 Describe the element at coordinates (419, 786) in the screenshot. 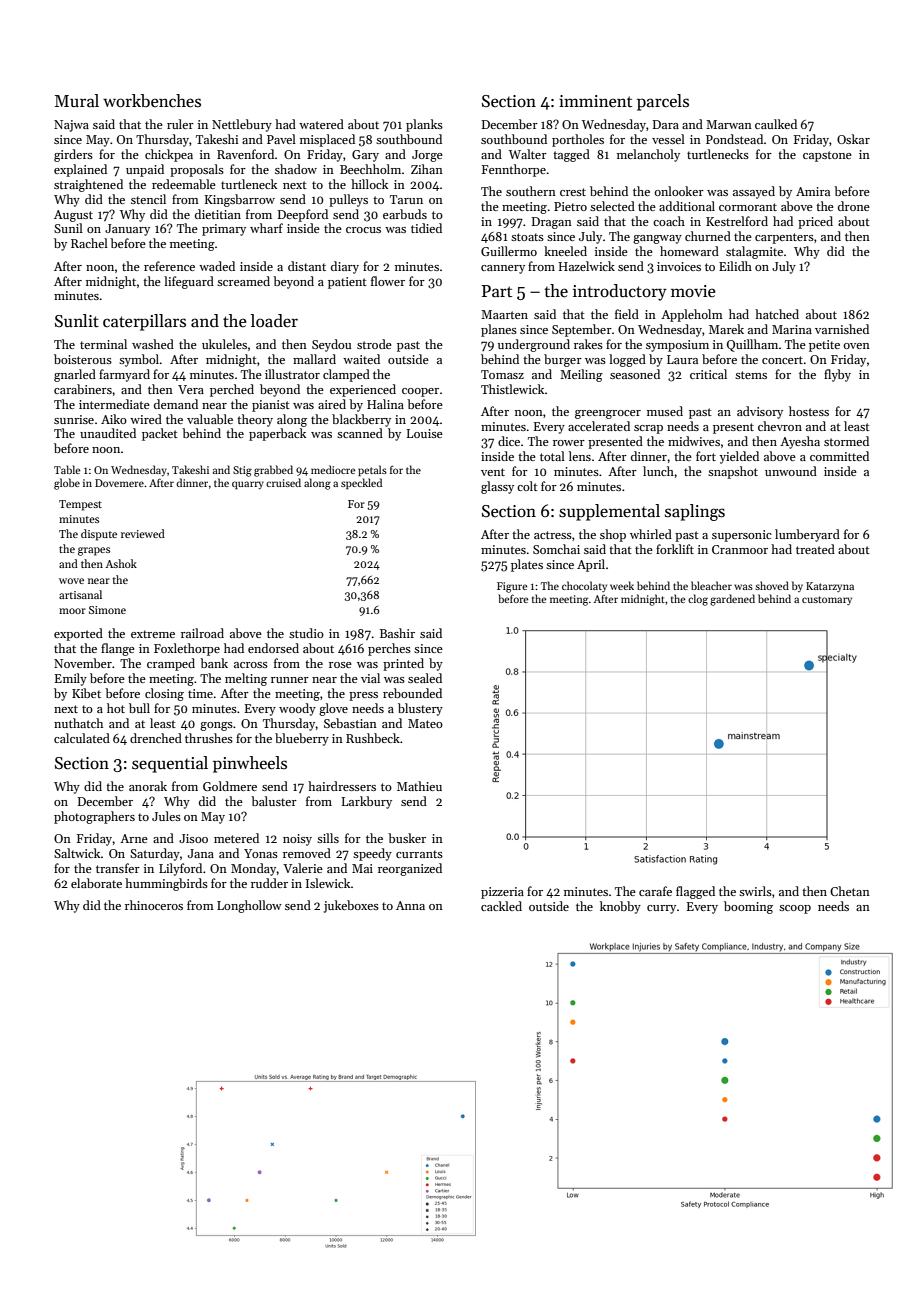

I see `Mathieu` at that location.
